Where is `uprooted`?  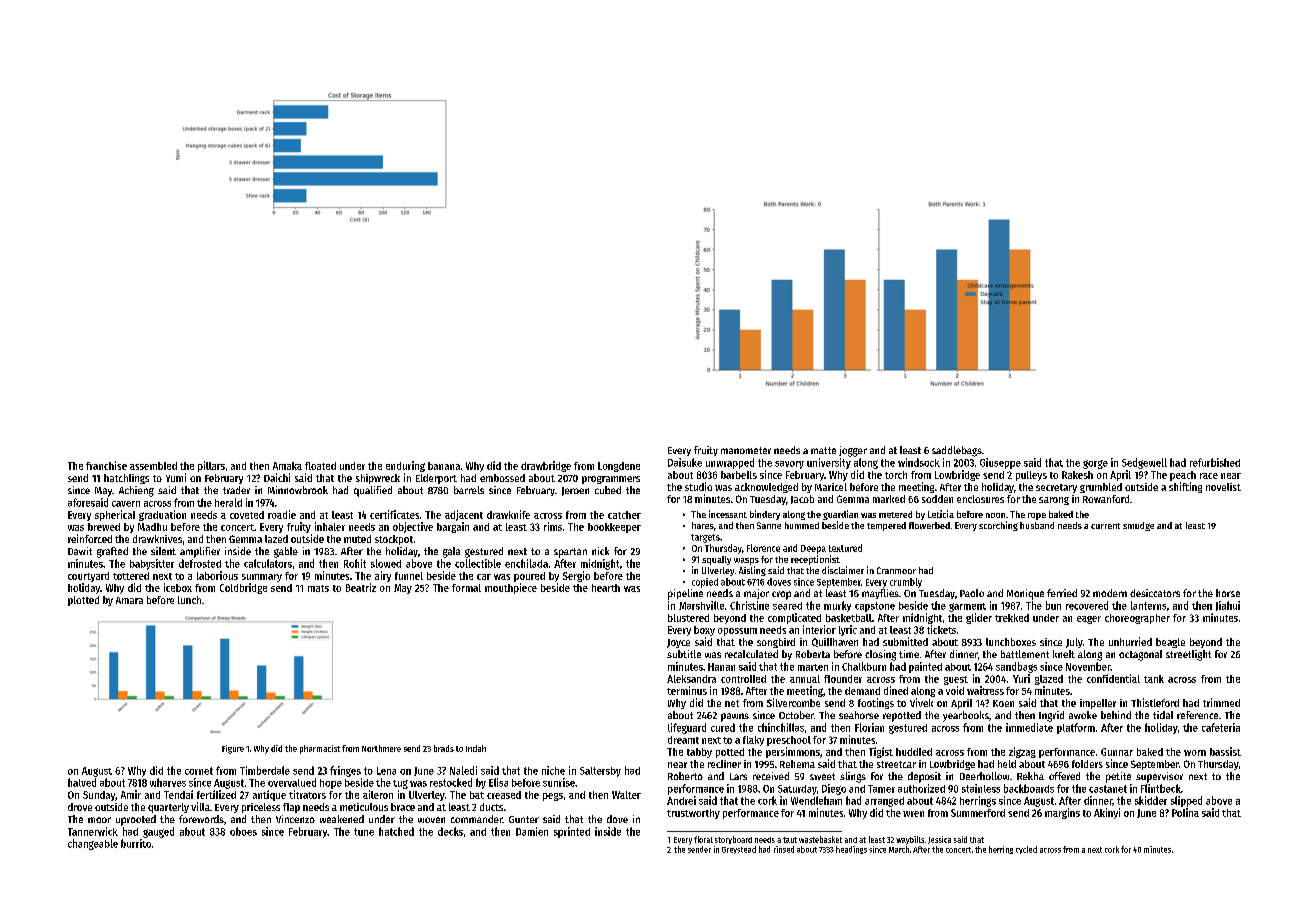
uprooted is located at coordinates (136, 820).
